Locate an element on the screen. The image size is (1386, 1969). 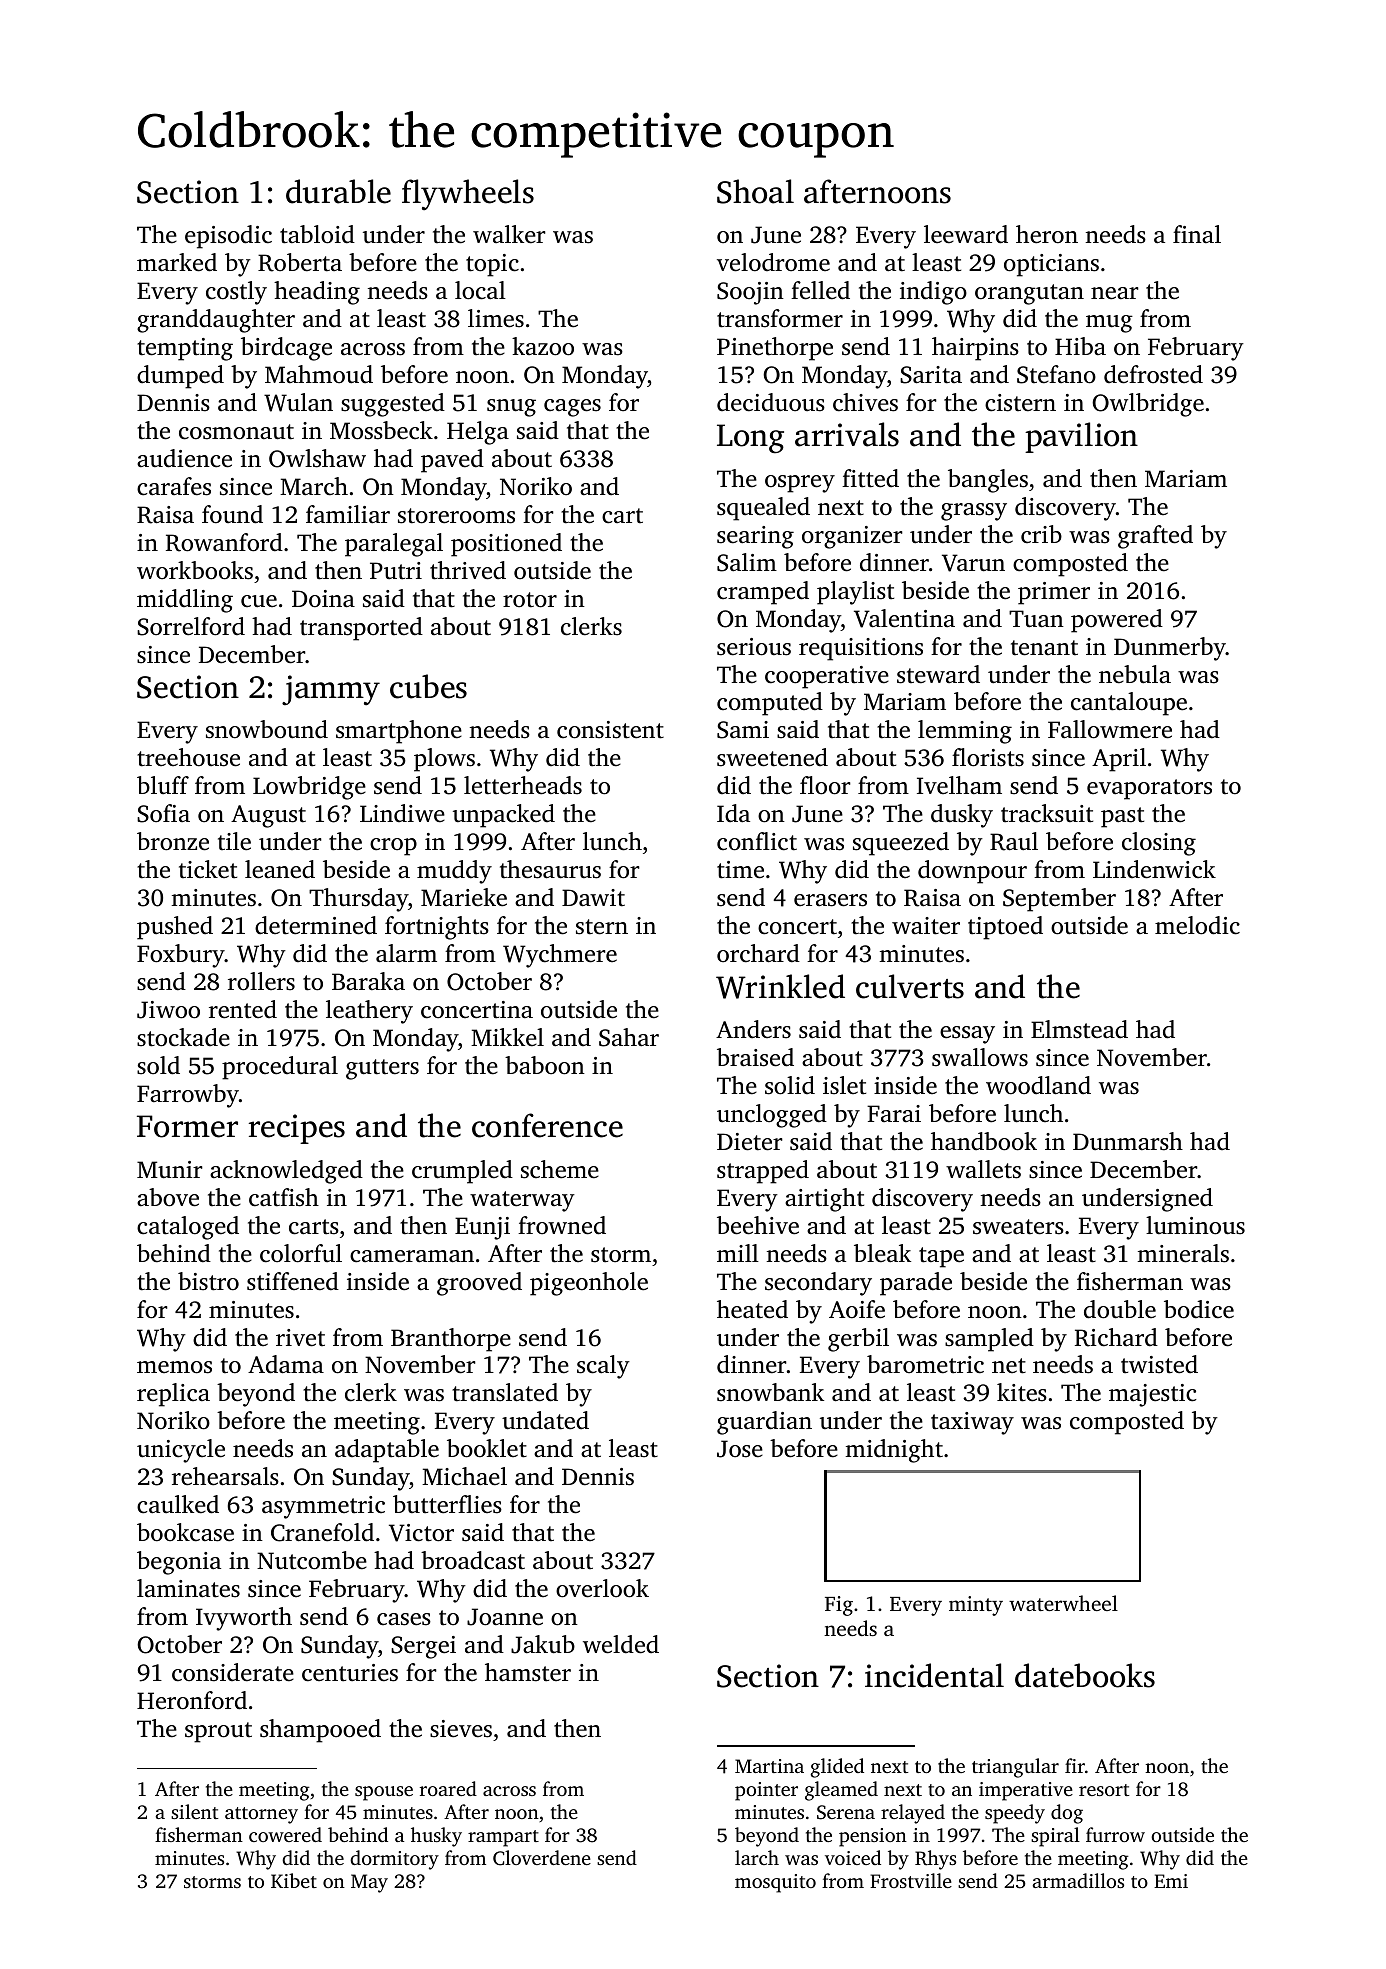
final is located at coordinates (1197, 234).
